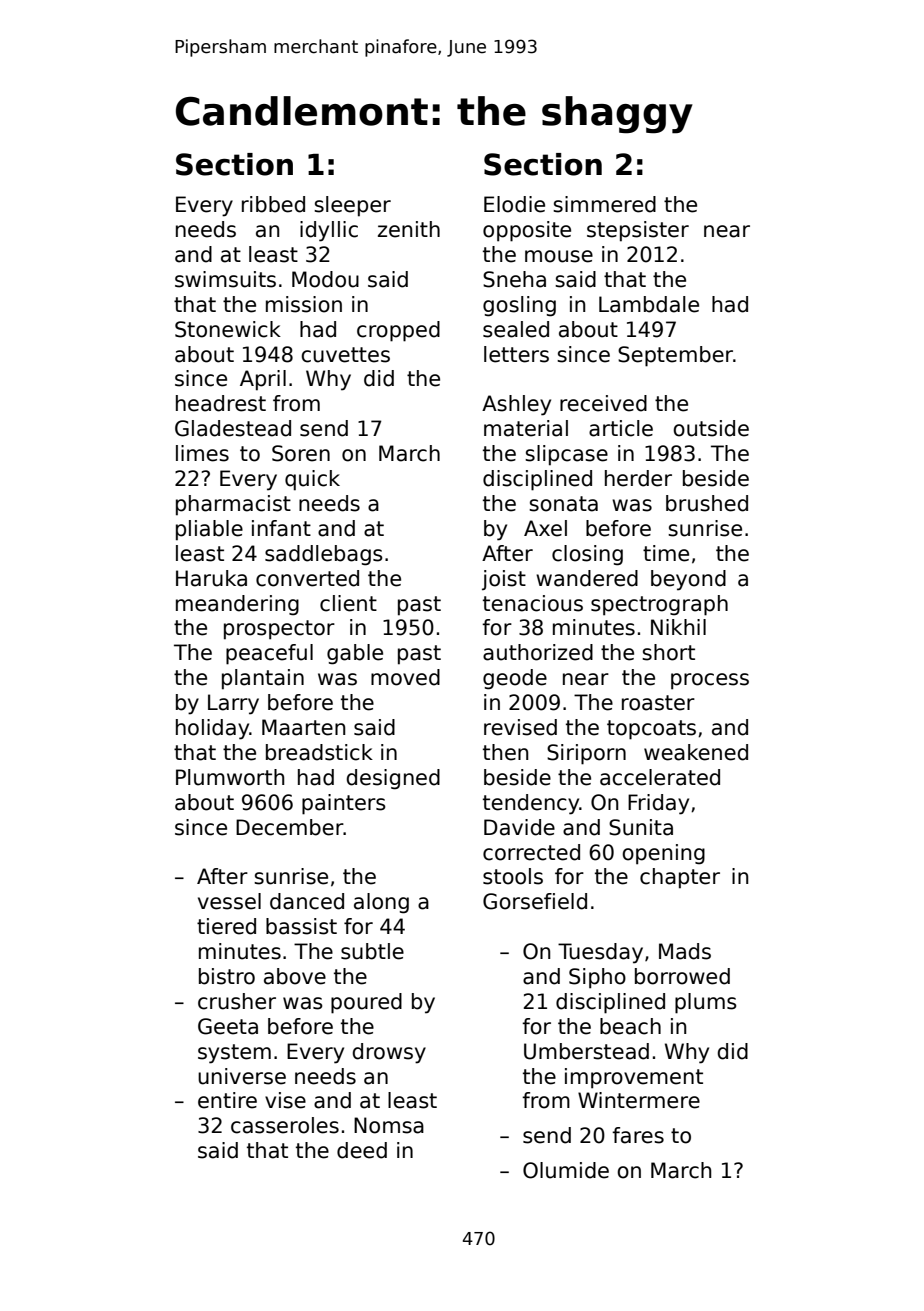  What do you see at coordinates (312, 480) in the screenshot?
I see `quick` at bounding box center [312, 480].
